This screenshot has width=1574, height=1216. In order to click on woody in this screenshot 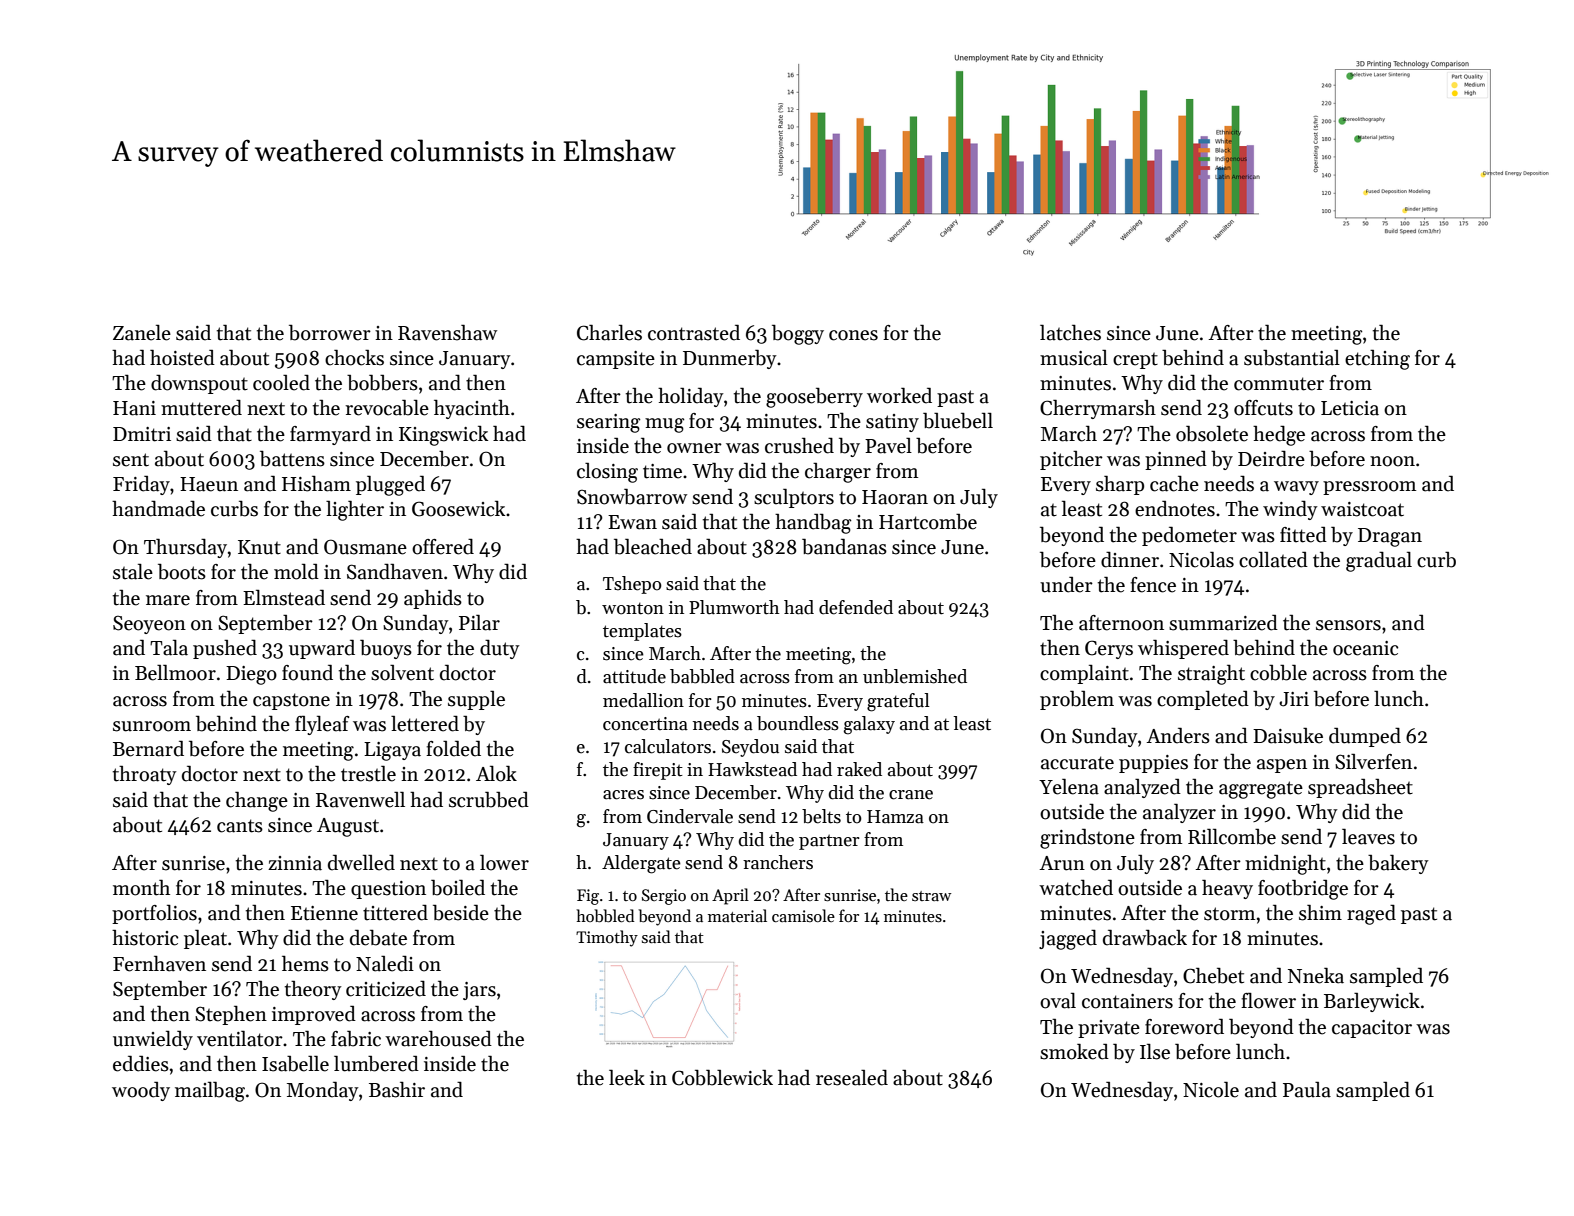, I will do `click(141, 1091)`.
